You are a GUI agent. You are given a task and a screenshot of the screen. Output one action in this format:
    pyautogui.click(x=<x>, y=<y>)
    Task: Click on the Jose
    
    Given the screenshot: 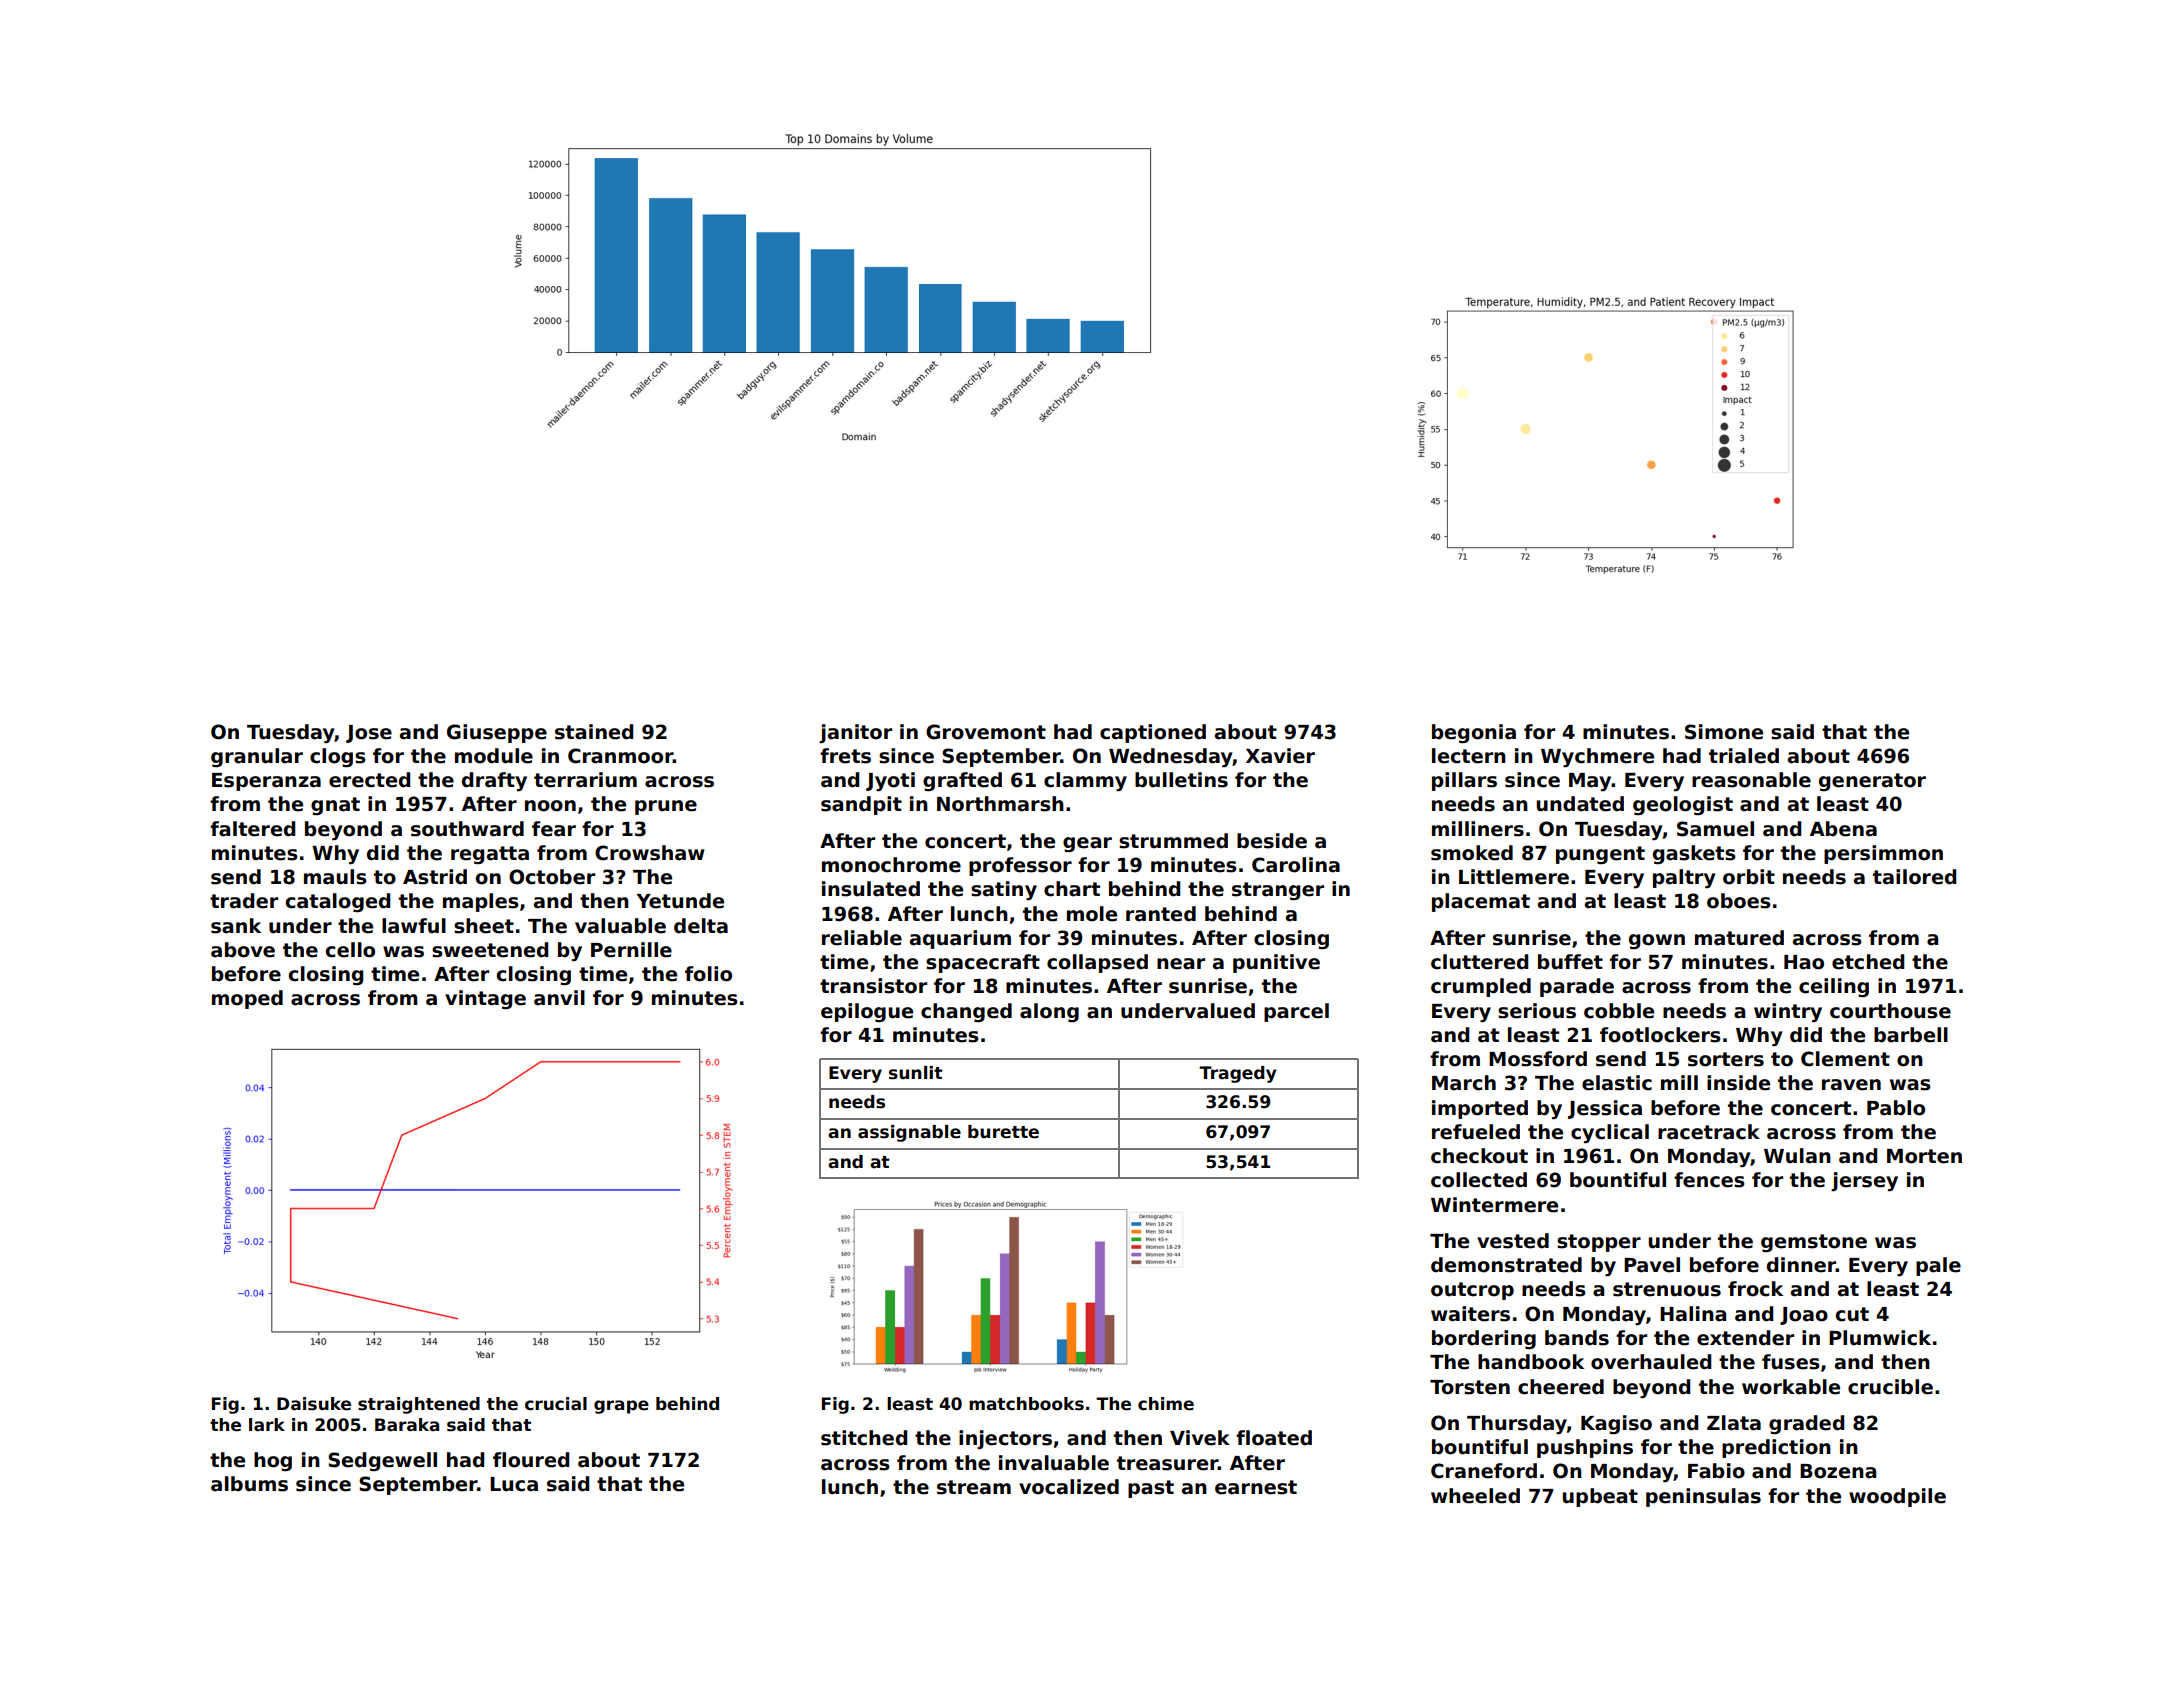 What is the action you would take?
    pyautogui.click(x=369, y=734)
